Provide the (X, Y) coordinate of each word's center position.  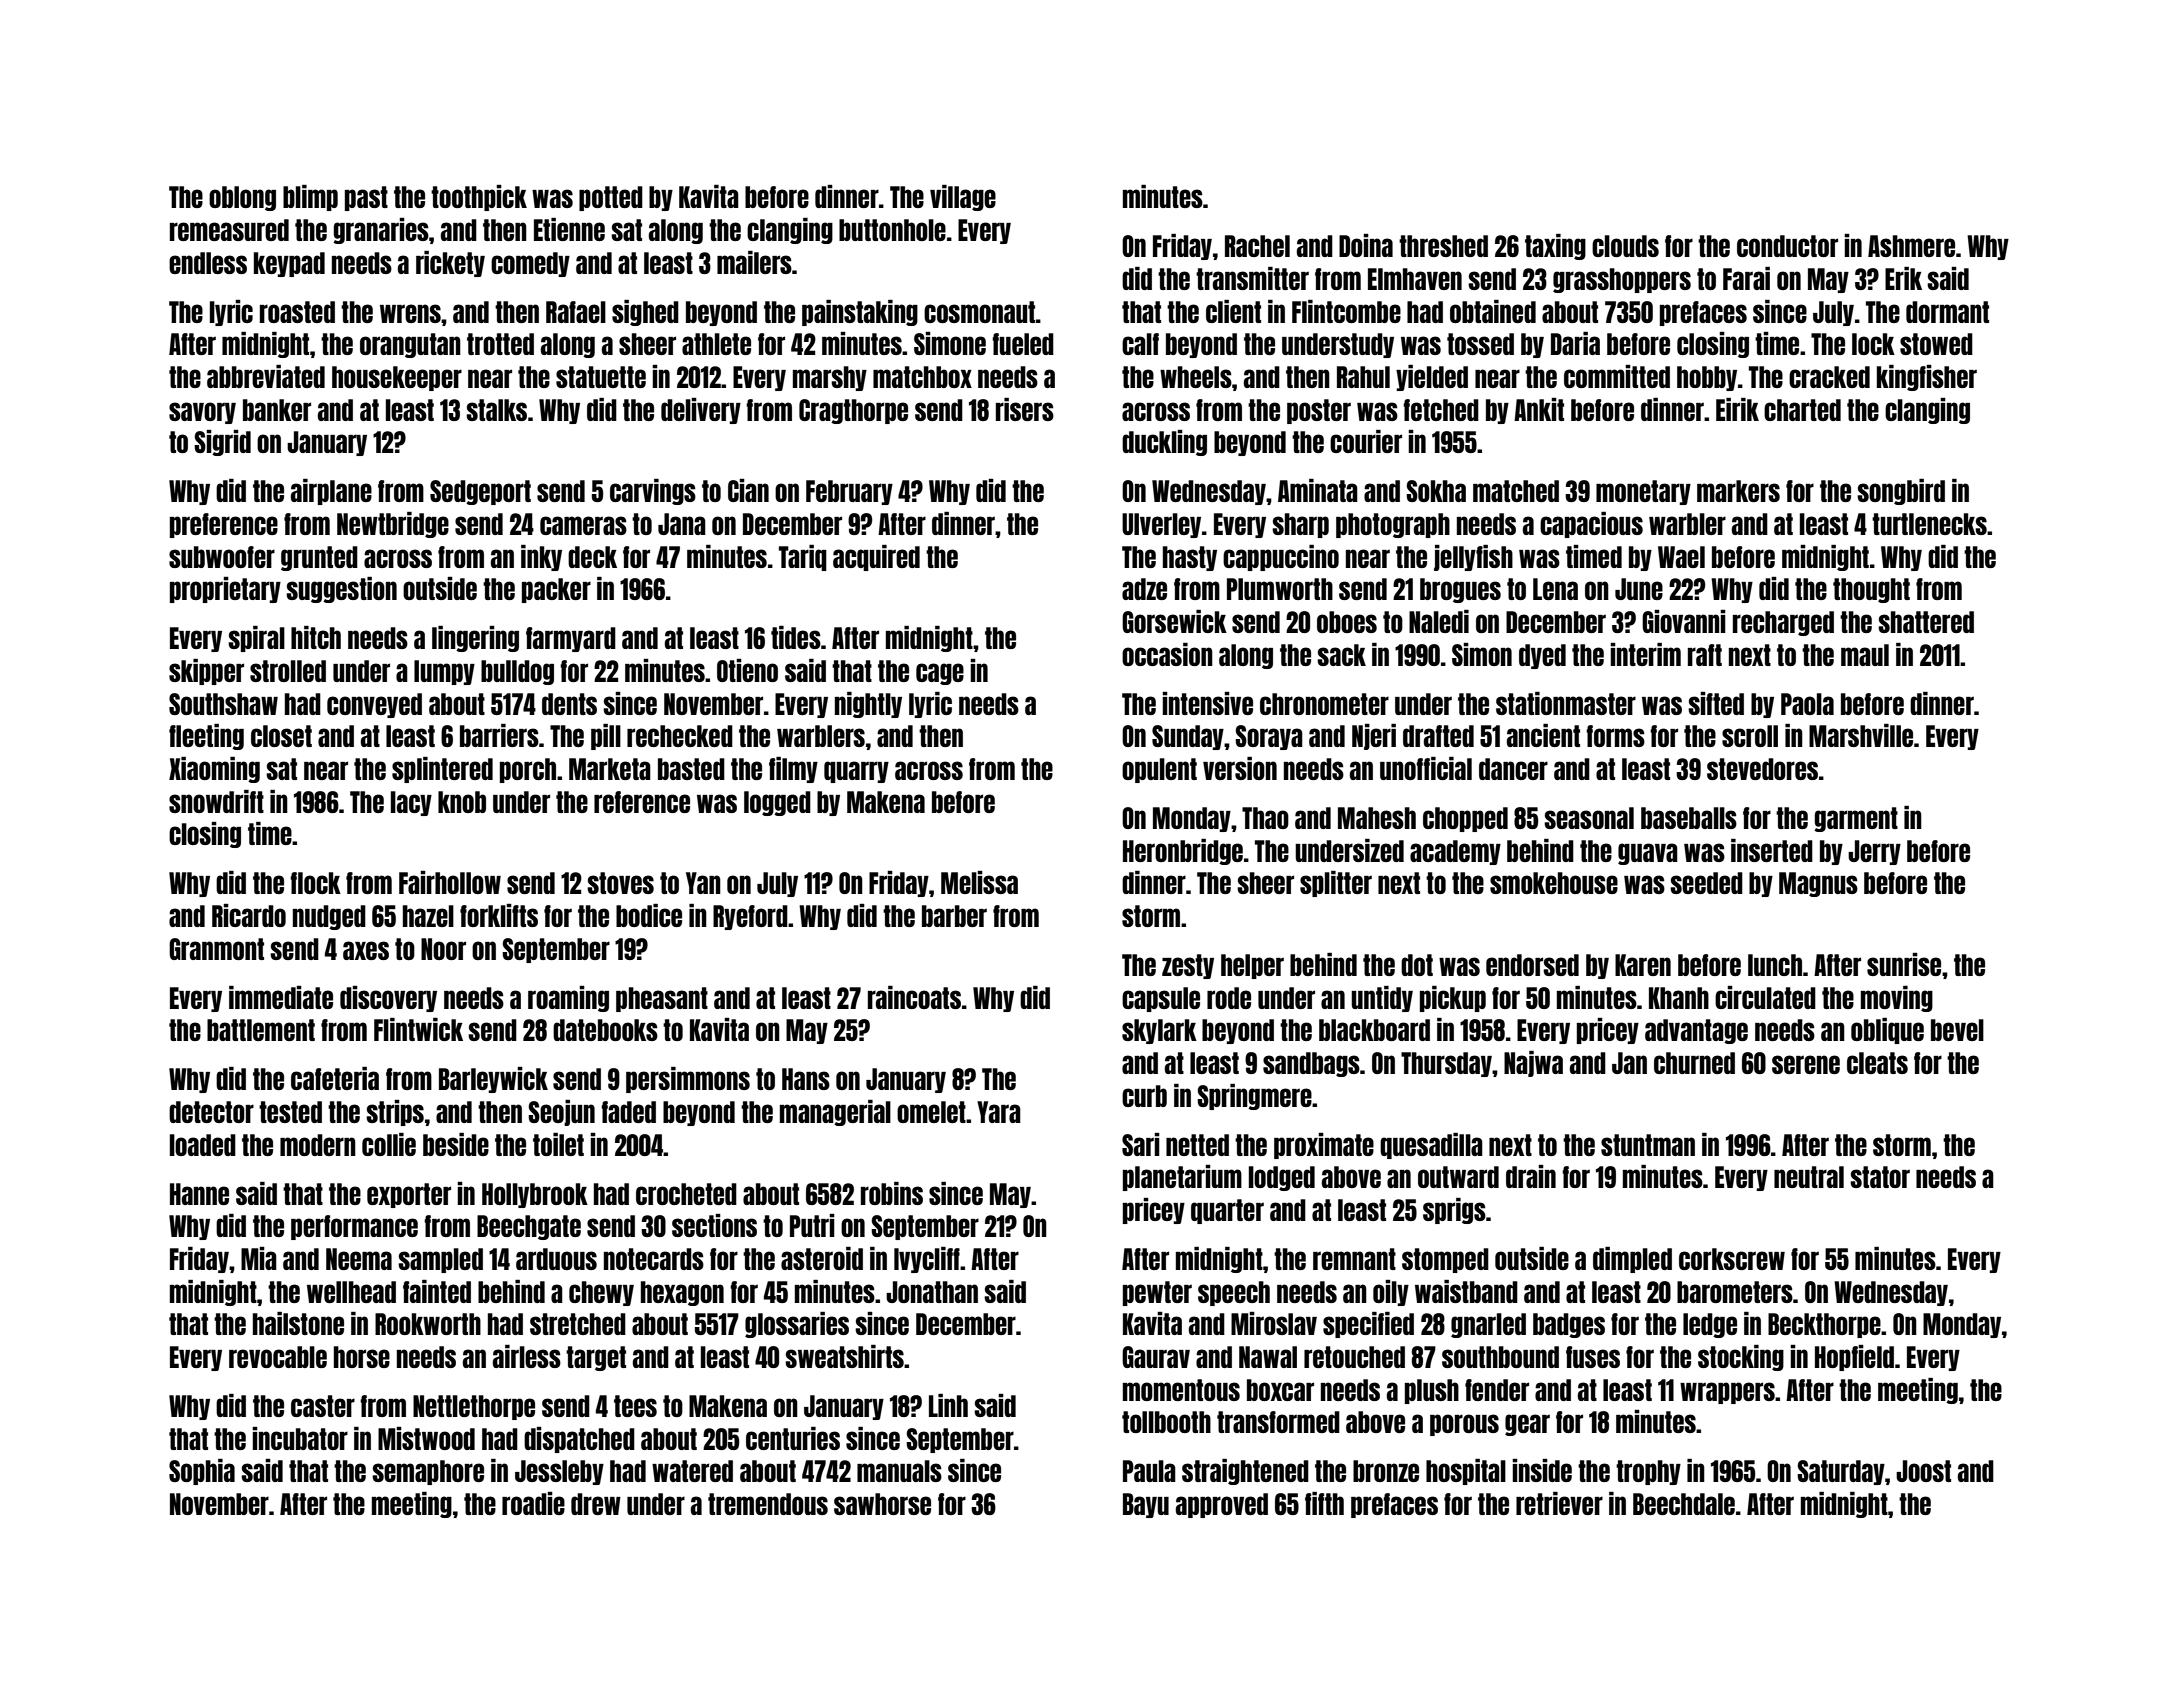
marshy (830, 378)
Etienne (569, 229)
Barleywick (493, 1080)
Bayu (1146, 1505)
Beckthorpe (1824, 1325)
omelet (931, 1112)
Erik (1903, 278)
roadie (533, 1503)
